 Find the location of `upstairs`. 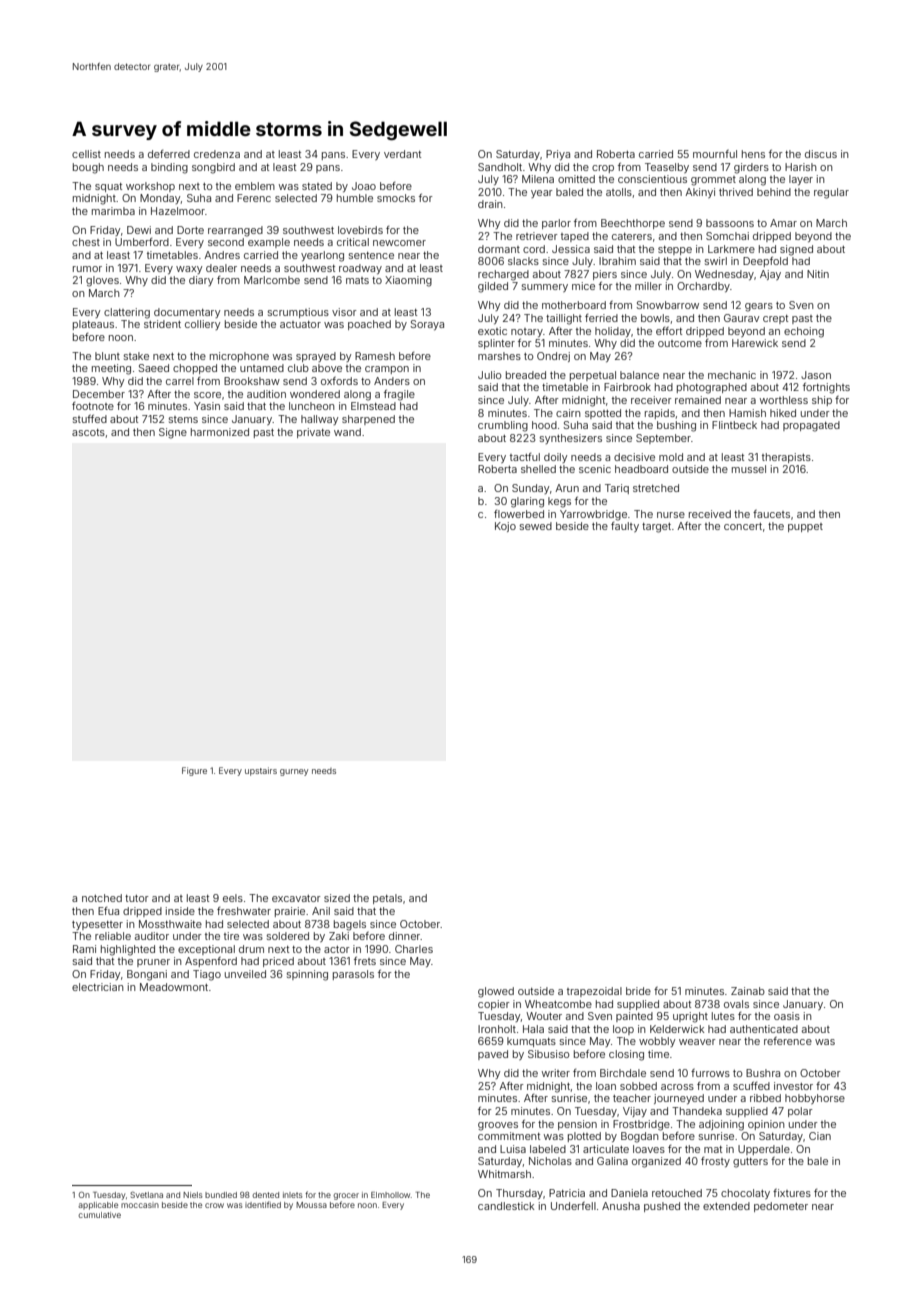

upstairs is located at coordinates (261, 771).
